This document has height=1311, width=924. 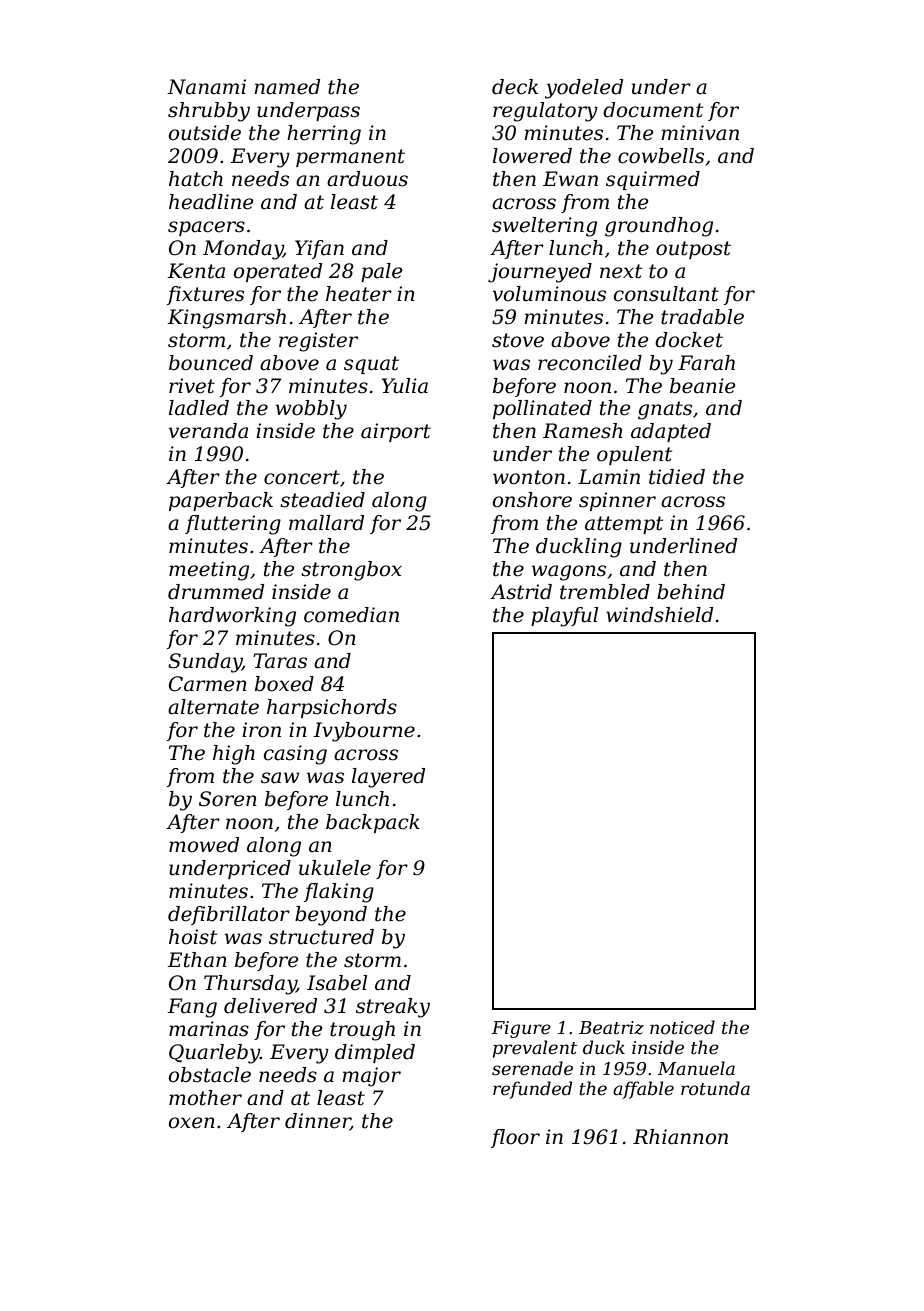 What do you see at coordinates (243, 250) in the document?
I see `Monday` at bounding box center [243, 250].
